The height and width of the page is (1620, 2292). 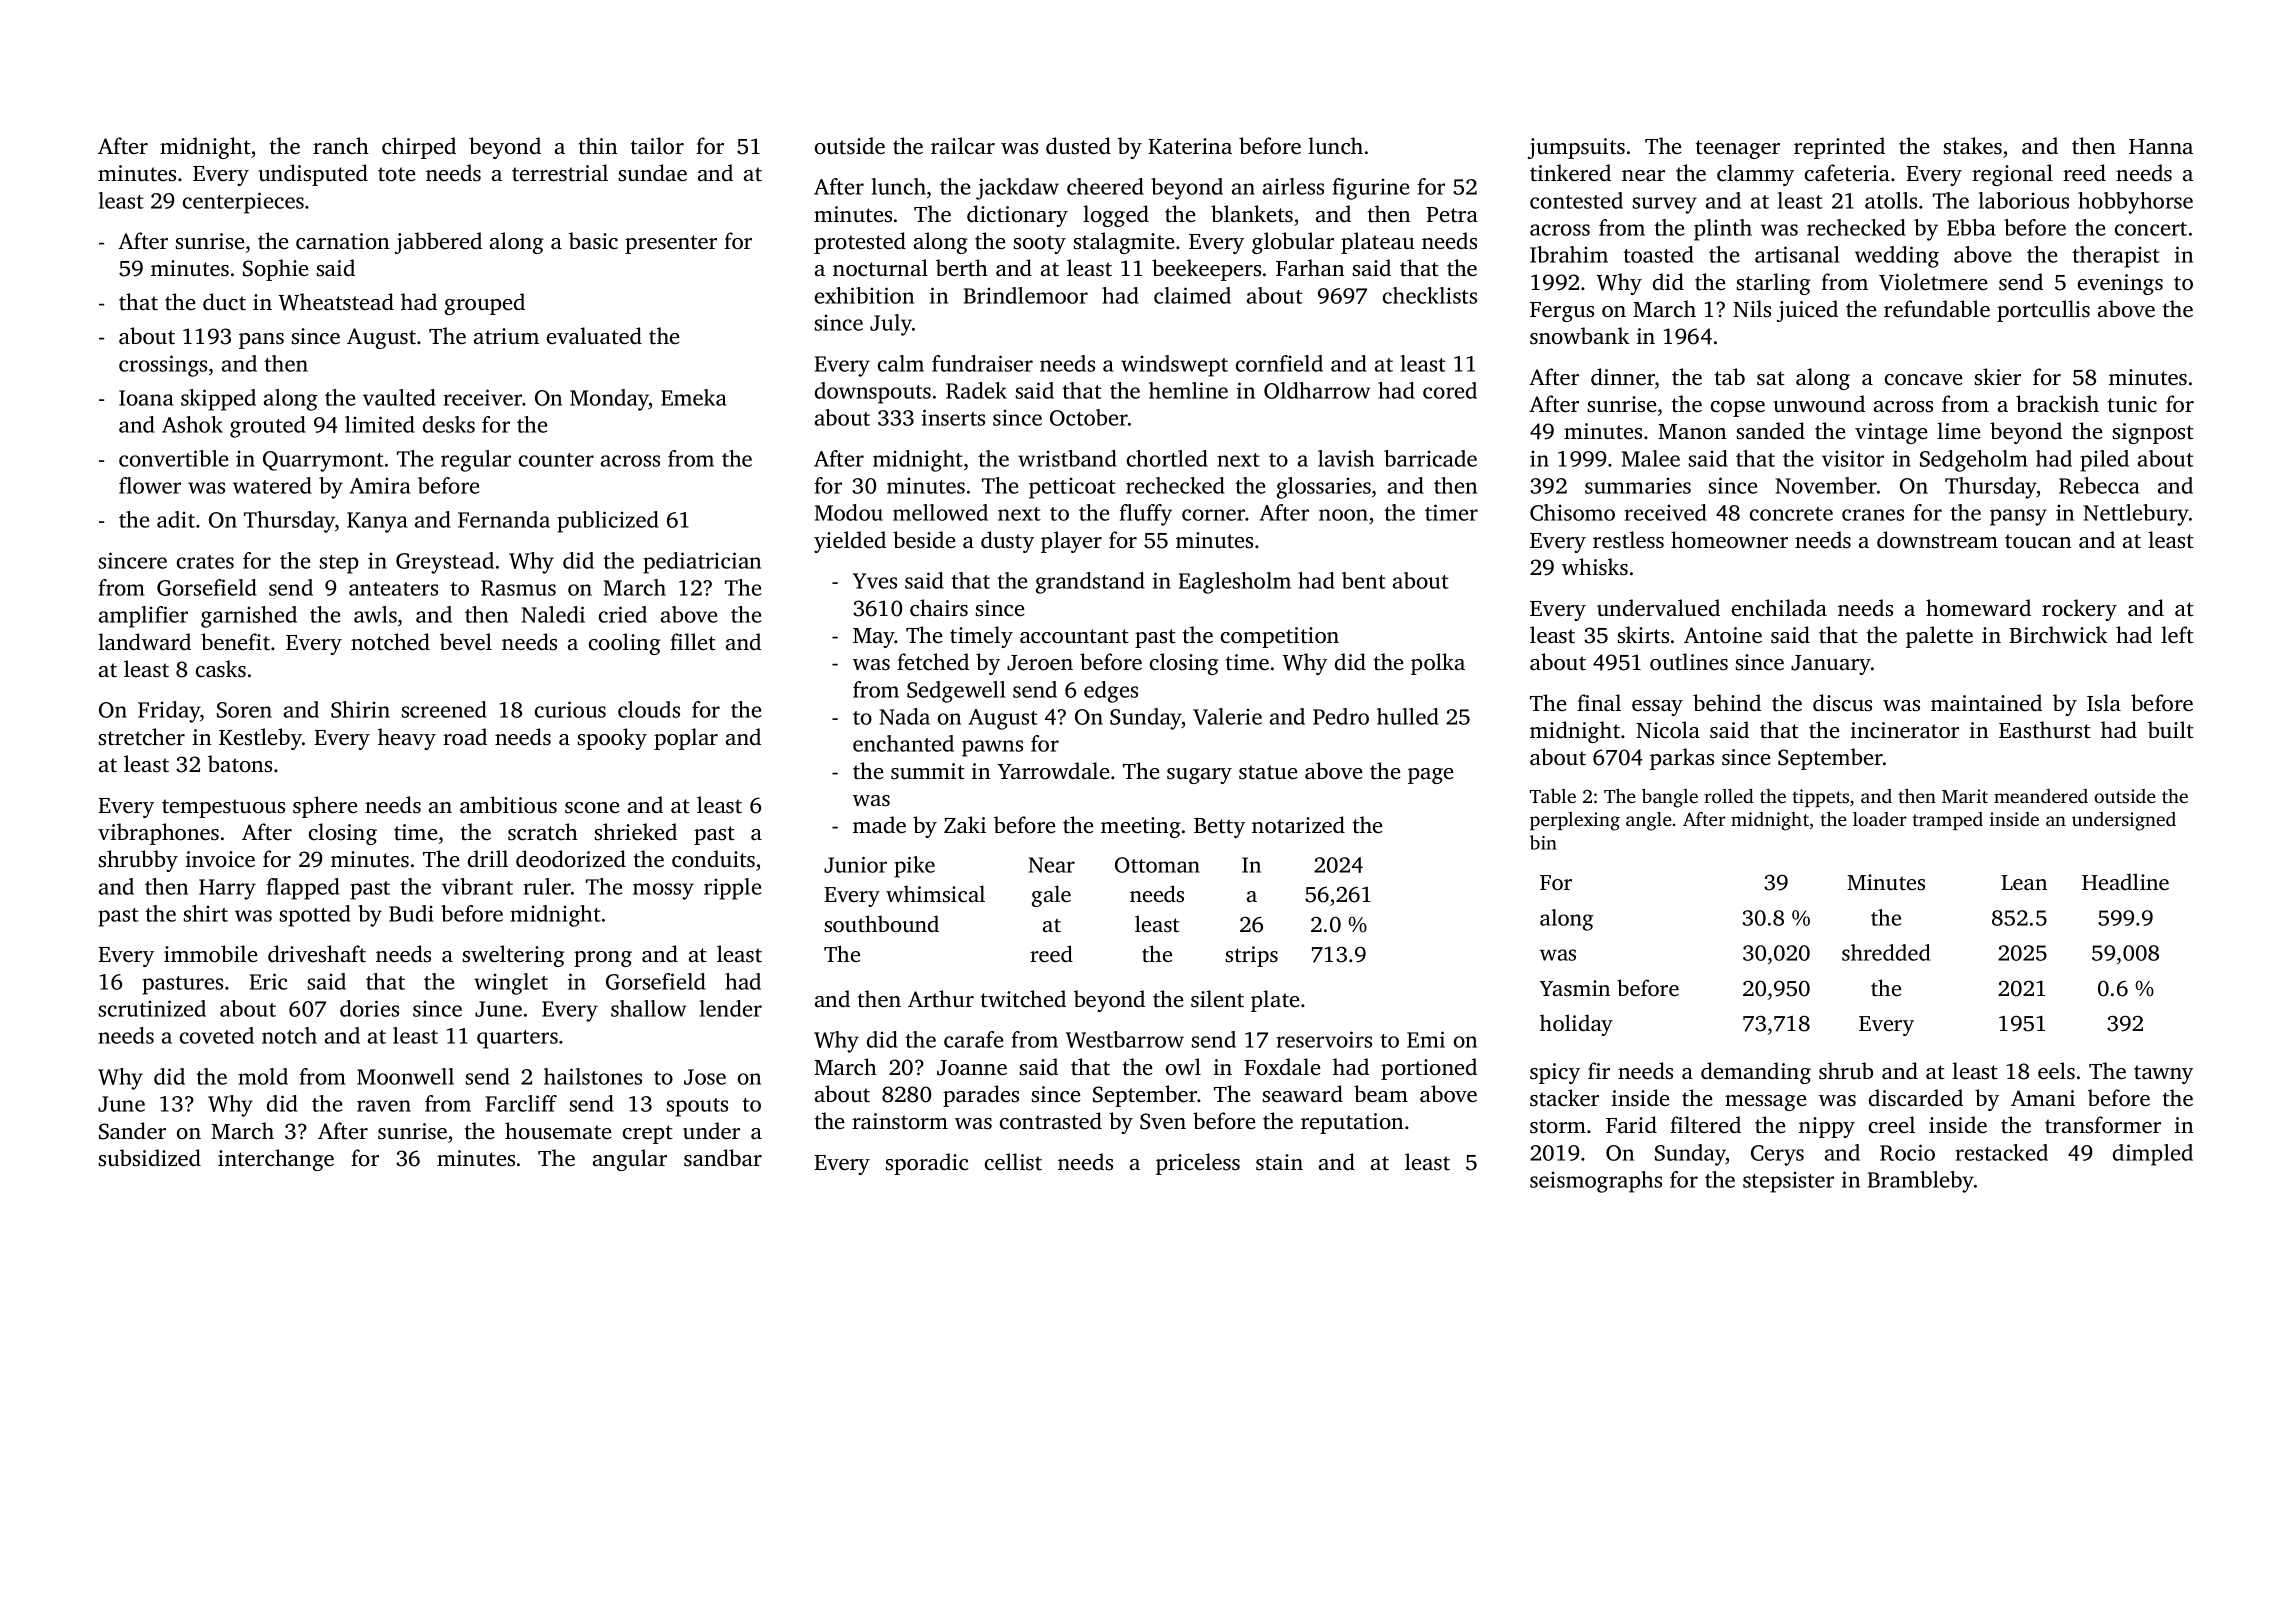 I want to click on Brambleby, so click(x=1921, y=1182).
